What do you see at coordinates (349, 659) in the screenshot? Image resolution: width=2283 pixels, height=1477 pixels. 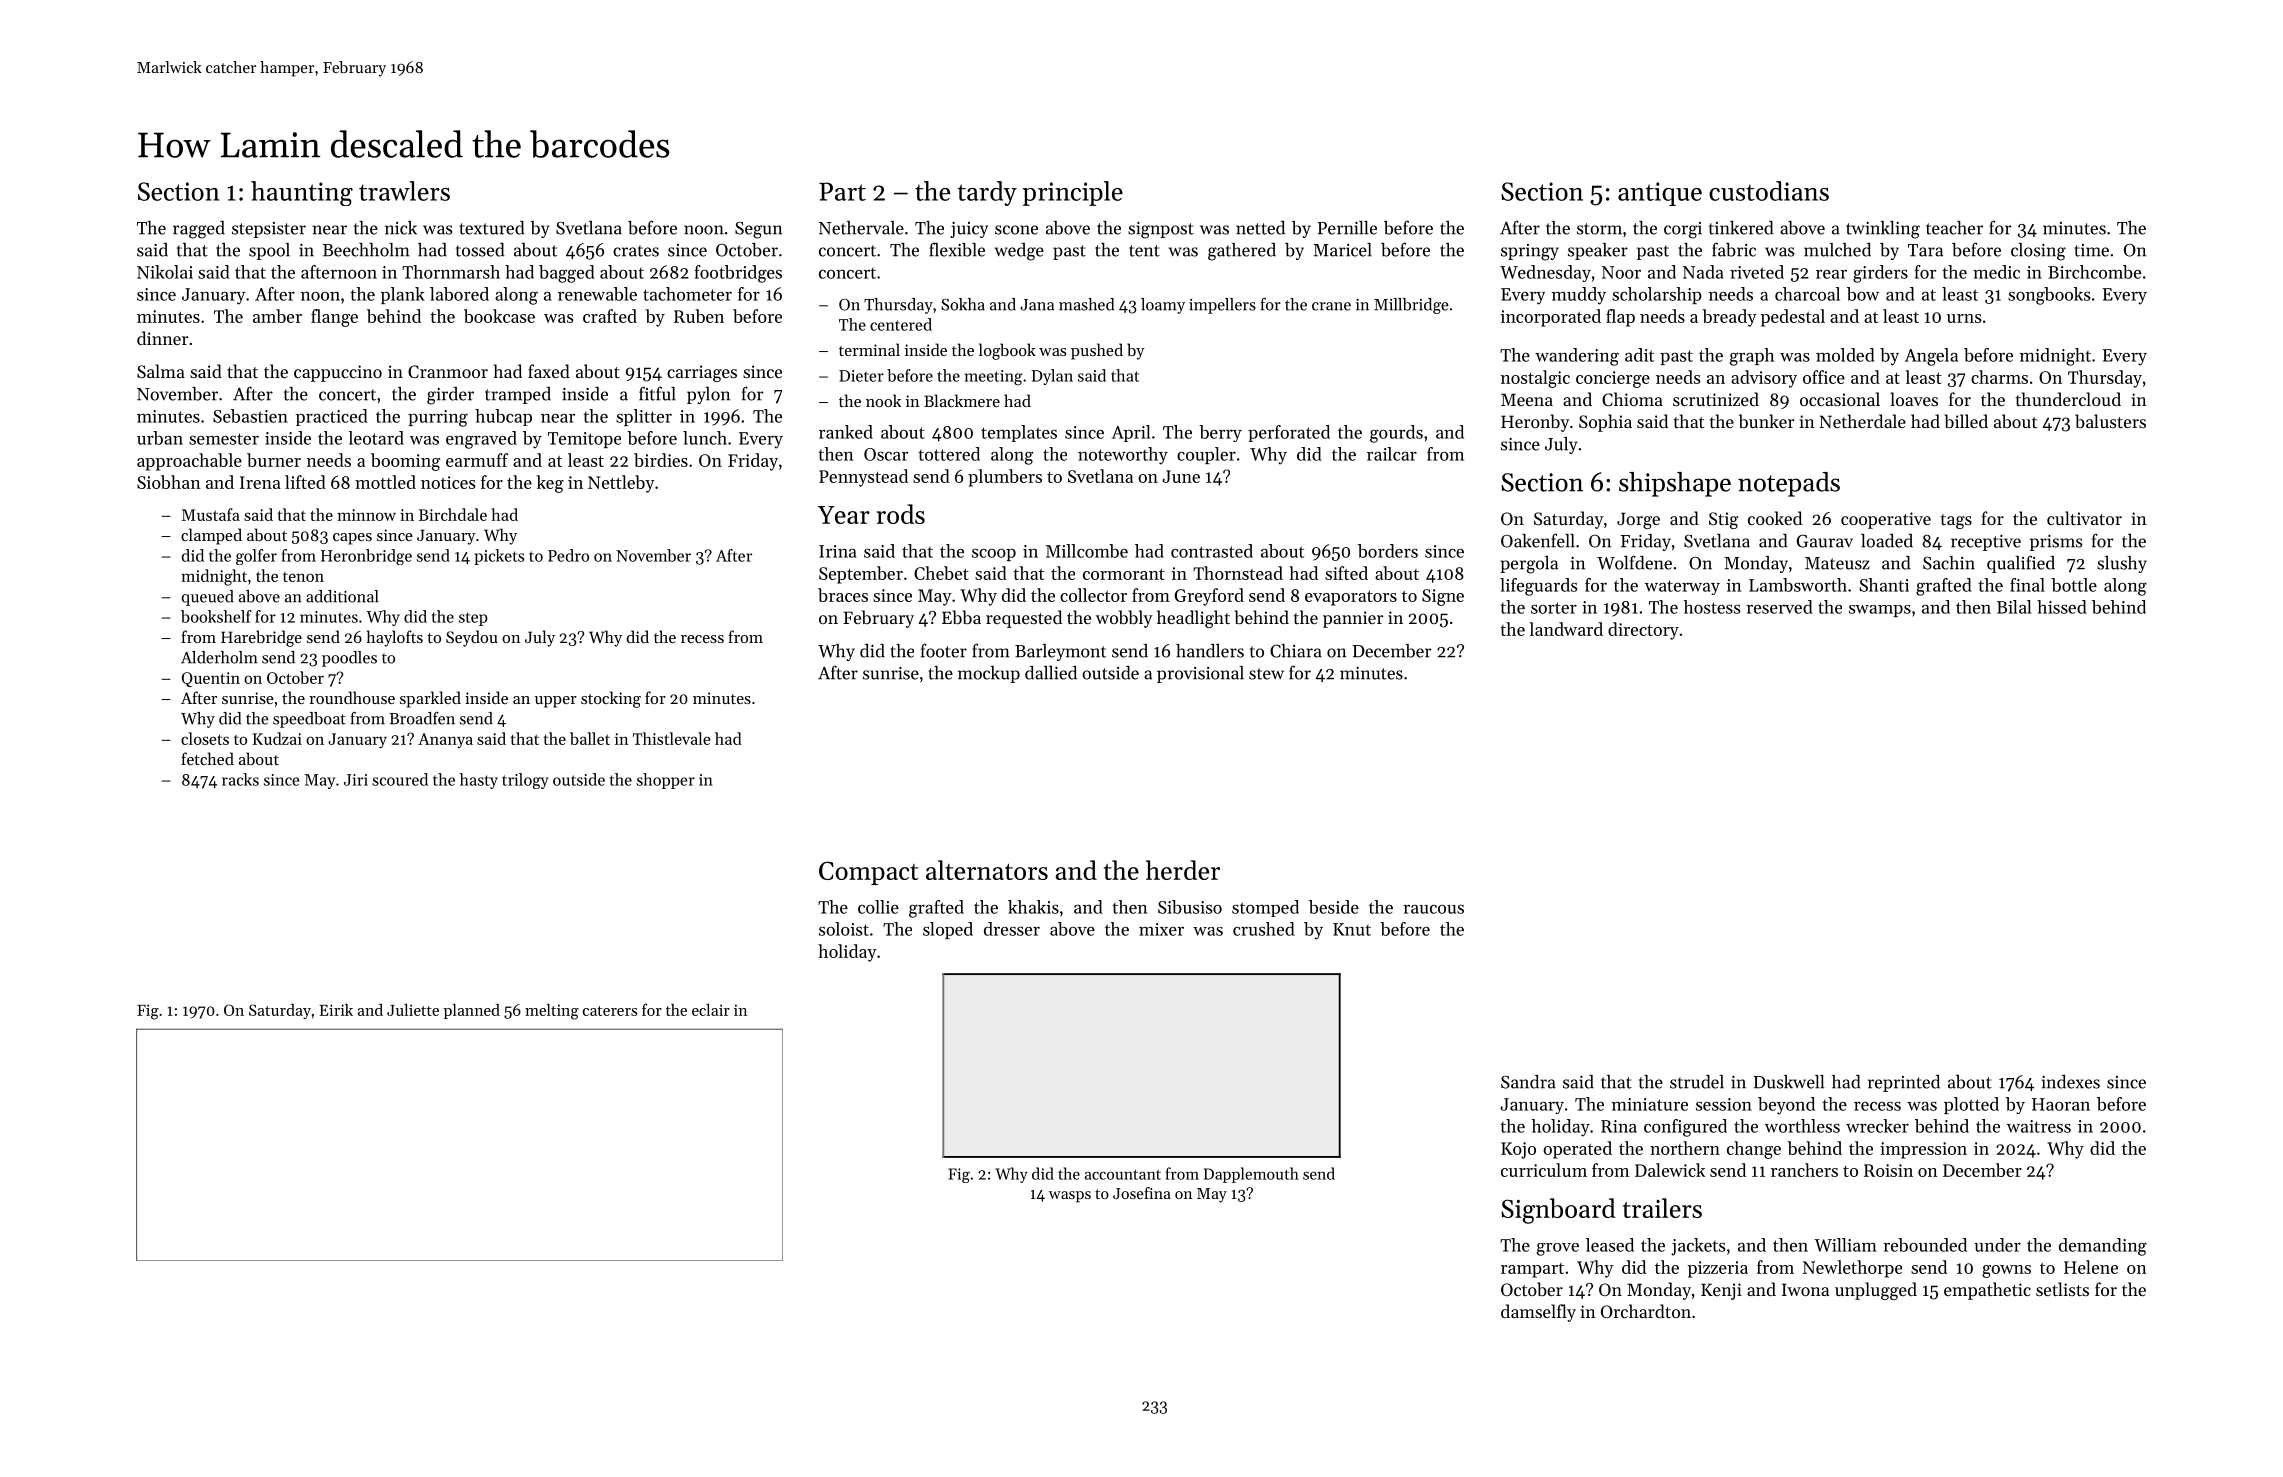 I see `poodles` at bounding box center [349, 659].
